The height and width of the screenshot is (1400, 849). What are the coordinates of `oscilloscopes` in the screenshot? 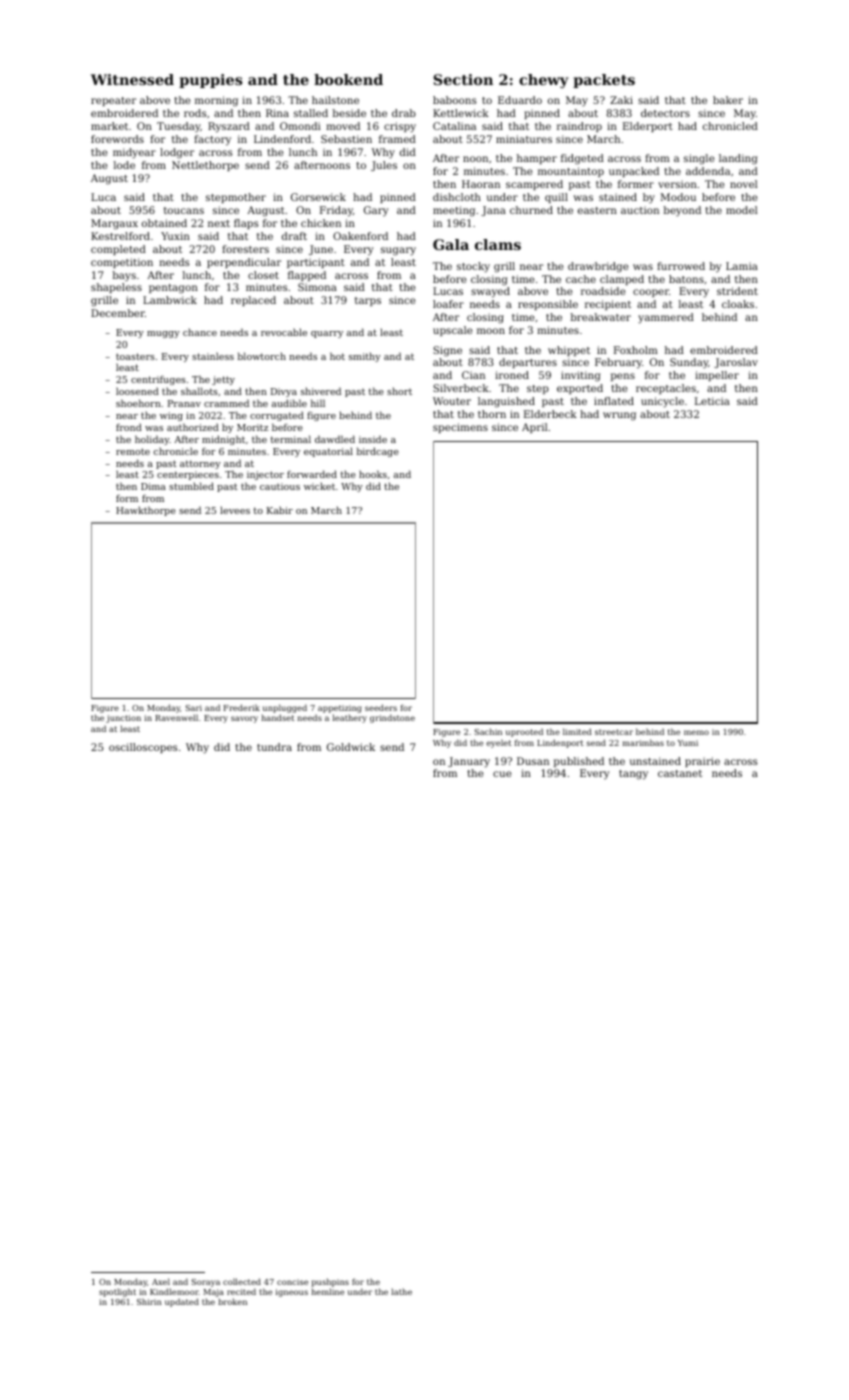 It's located at (143, 748).
